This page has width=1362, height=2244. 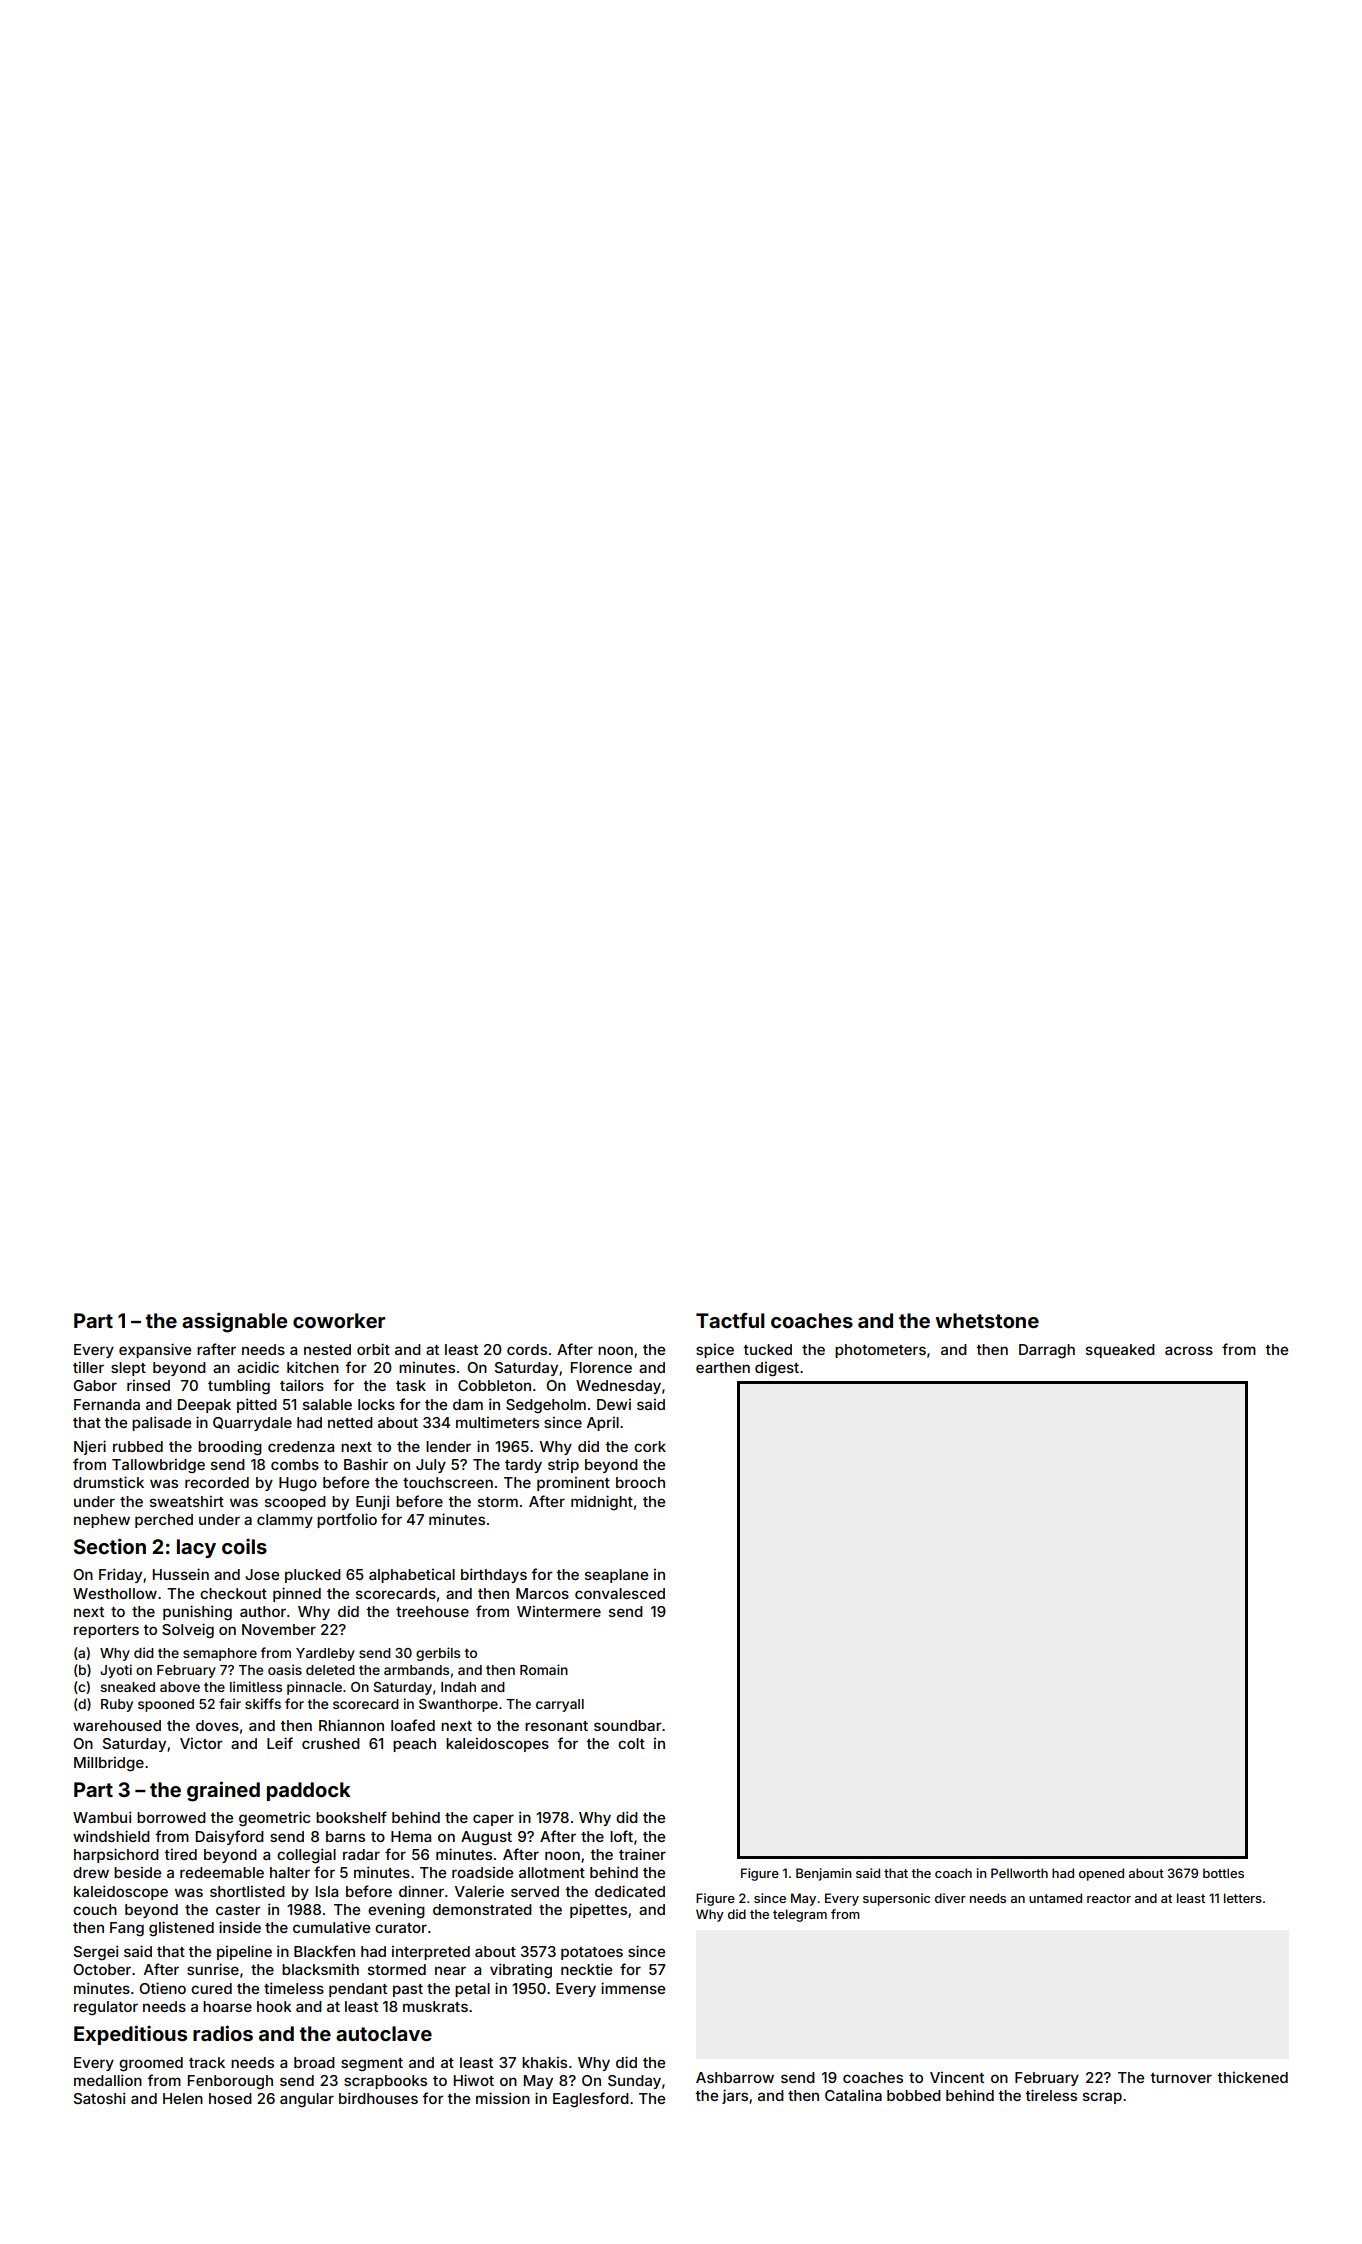 What do you see at coordinates (620, 1593) in the page?
I see `convalesced` at bounding box center [620, 1593].
